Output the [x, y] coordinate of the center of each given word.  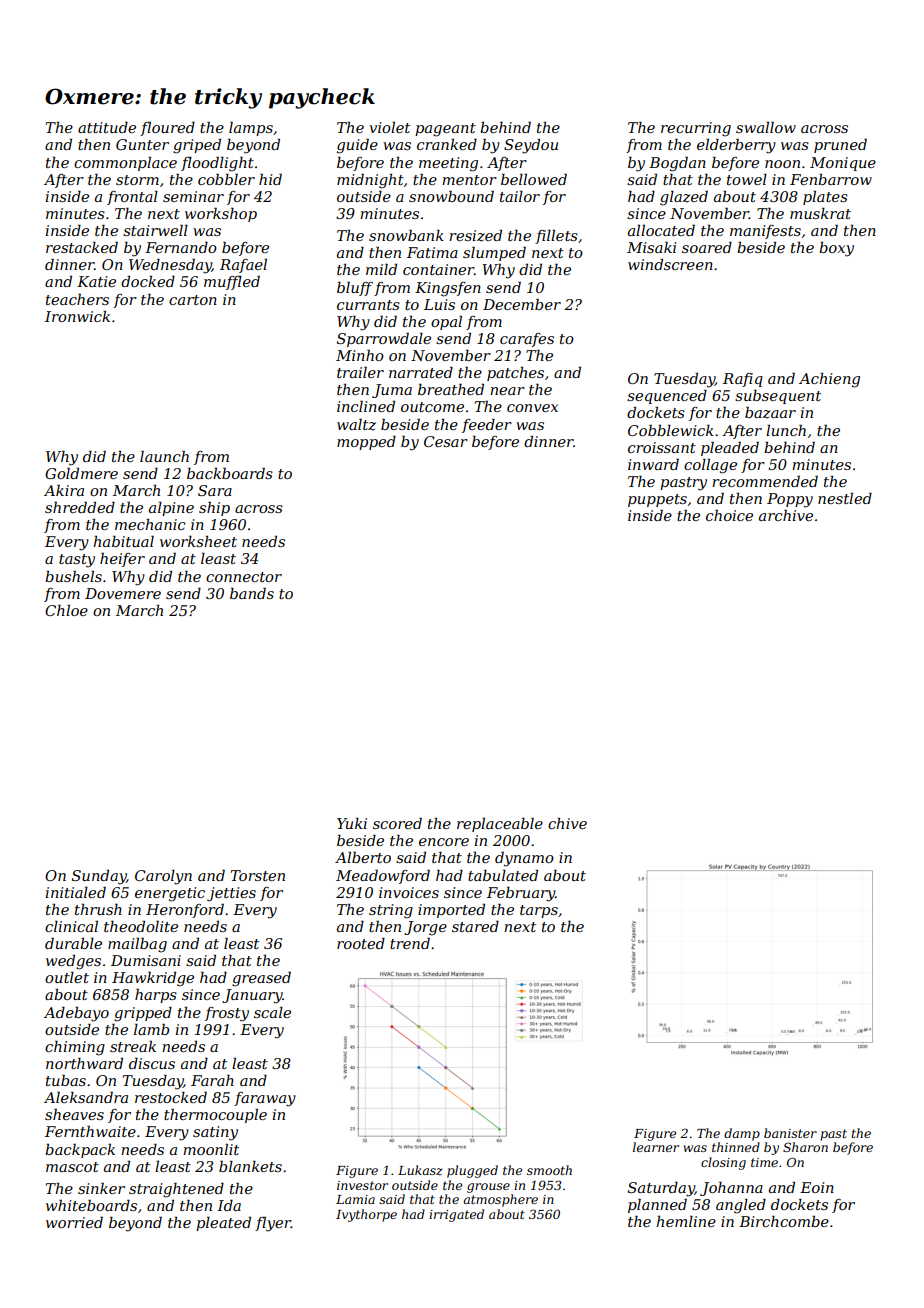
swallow [766, 127]
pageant [445, 130]
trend [410, 943]
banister [790, 1133]
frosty [227, 1014]
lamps [251, 128]
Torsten [258, 875]
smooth [549, 1170]
